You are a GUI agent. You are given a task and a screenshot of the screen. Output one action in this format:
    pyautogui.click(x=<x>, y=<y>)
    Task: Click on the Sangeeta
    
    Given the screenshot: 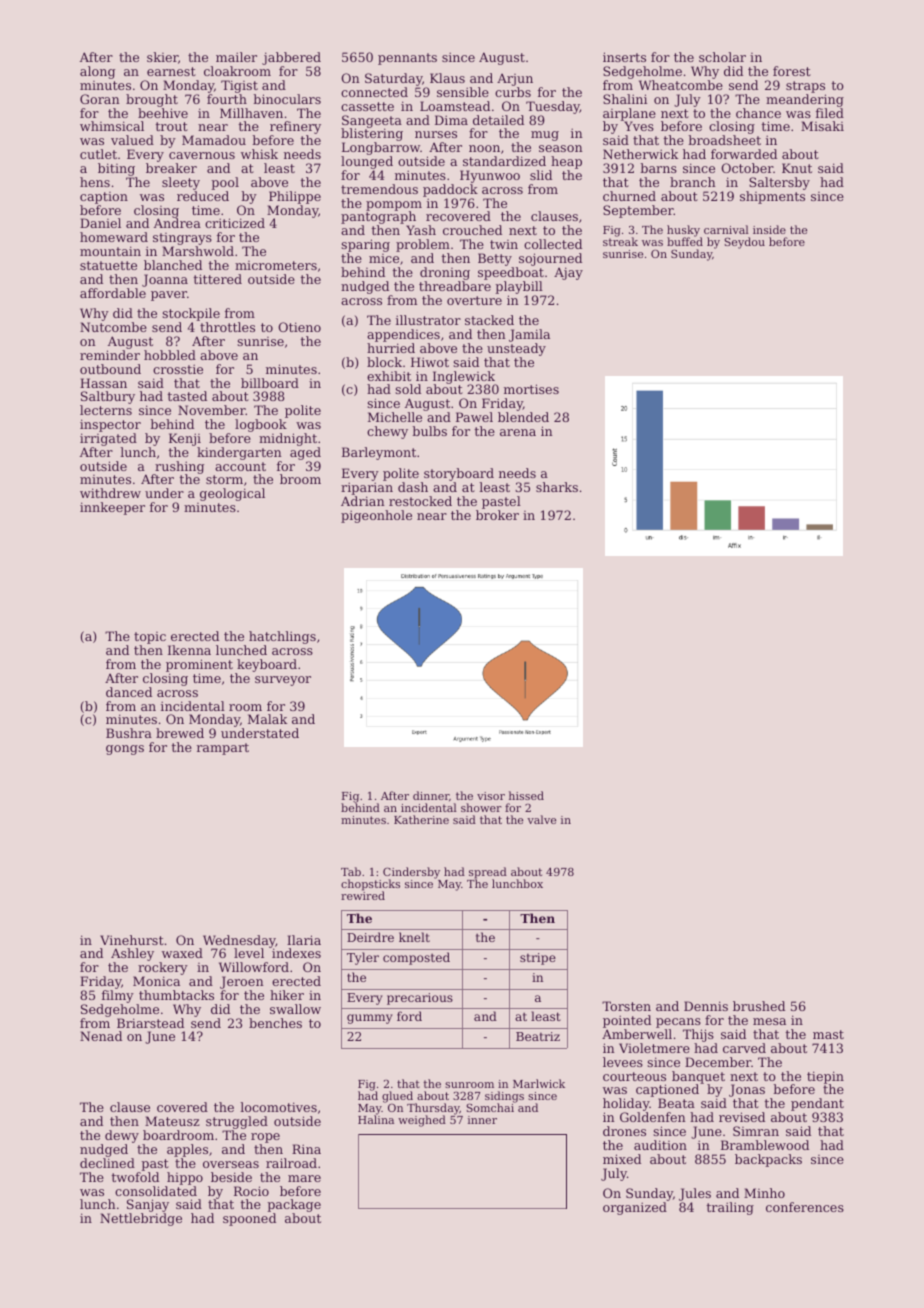 What is the action you would take?
    pyautogui.click(x=371, y=122)
